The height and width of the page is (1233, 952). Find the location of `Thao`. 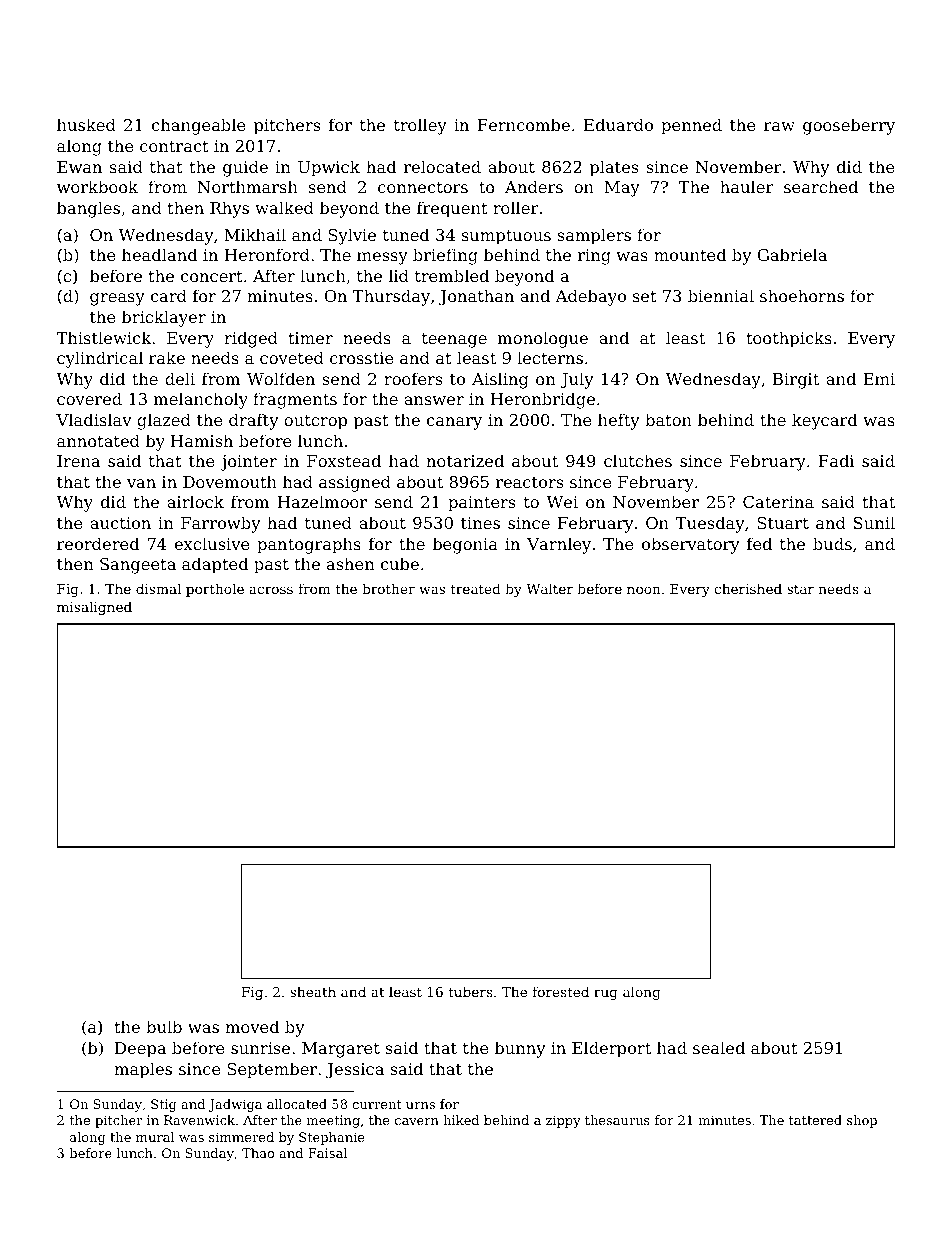

Thao is located at coordinates (258, 1153).
